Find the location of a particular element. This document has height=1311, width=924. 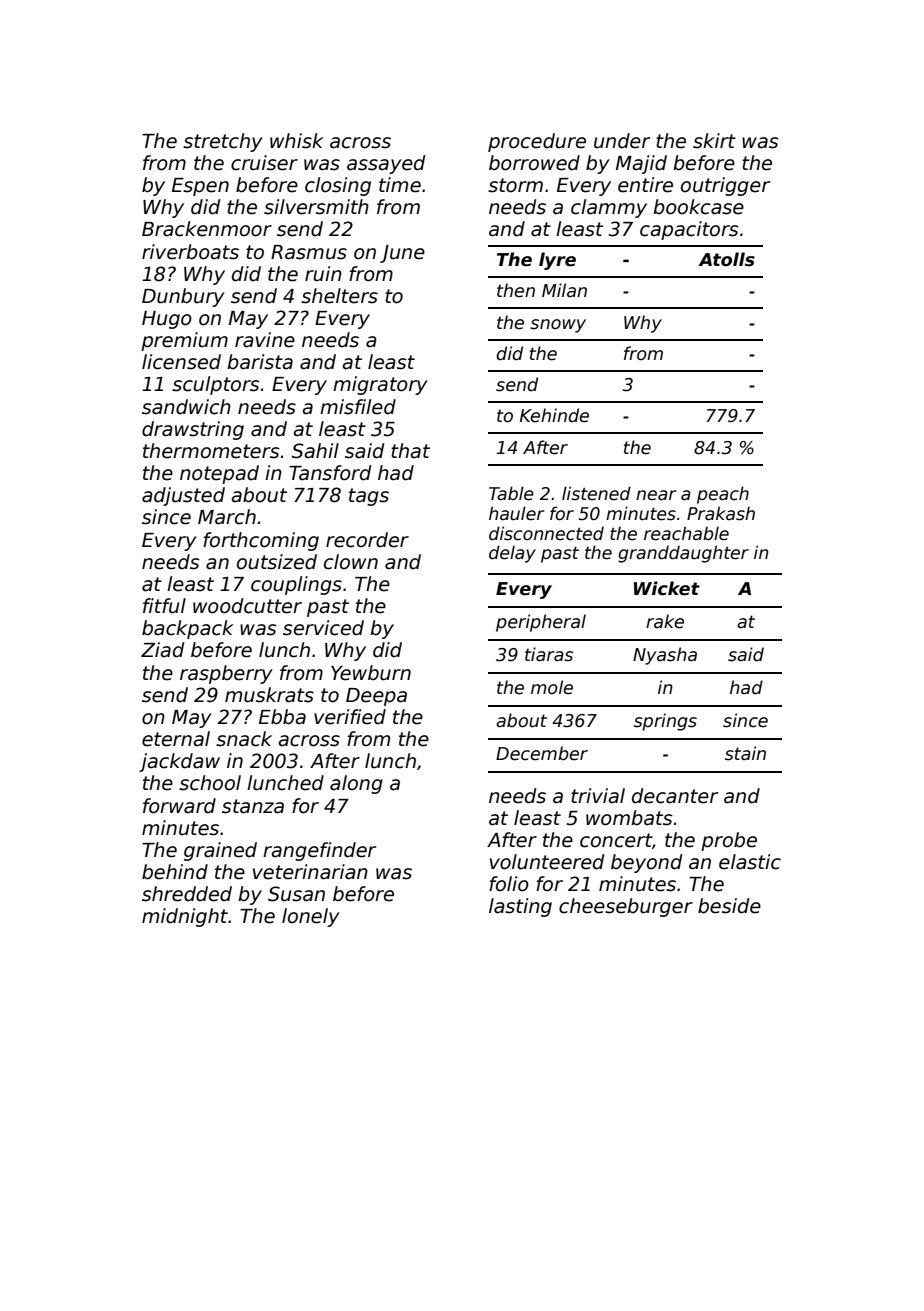

storm is located at coordinates (515, 185).
